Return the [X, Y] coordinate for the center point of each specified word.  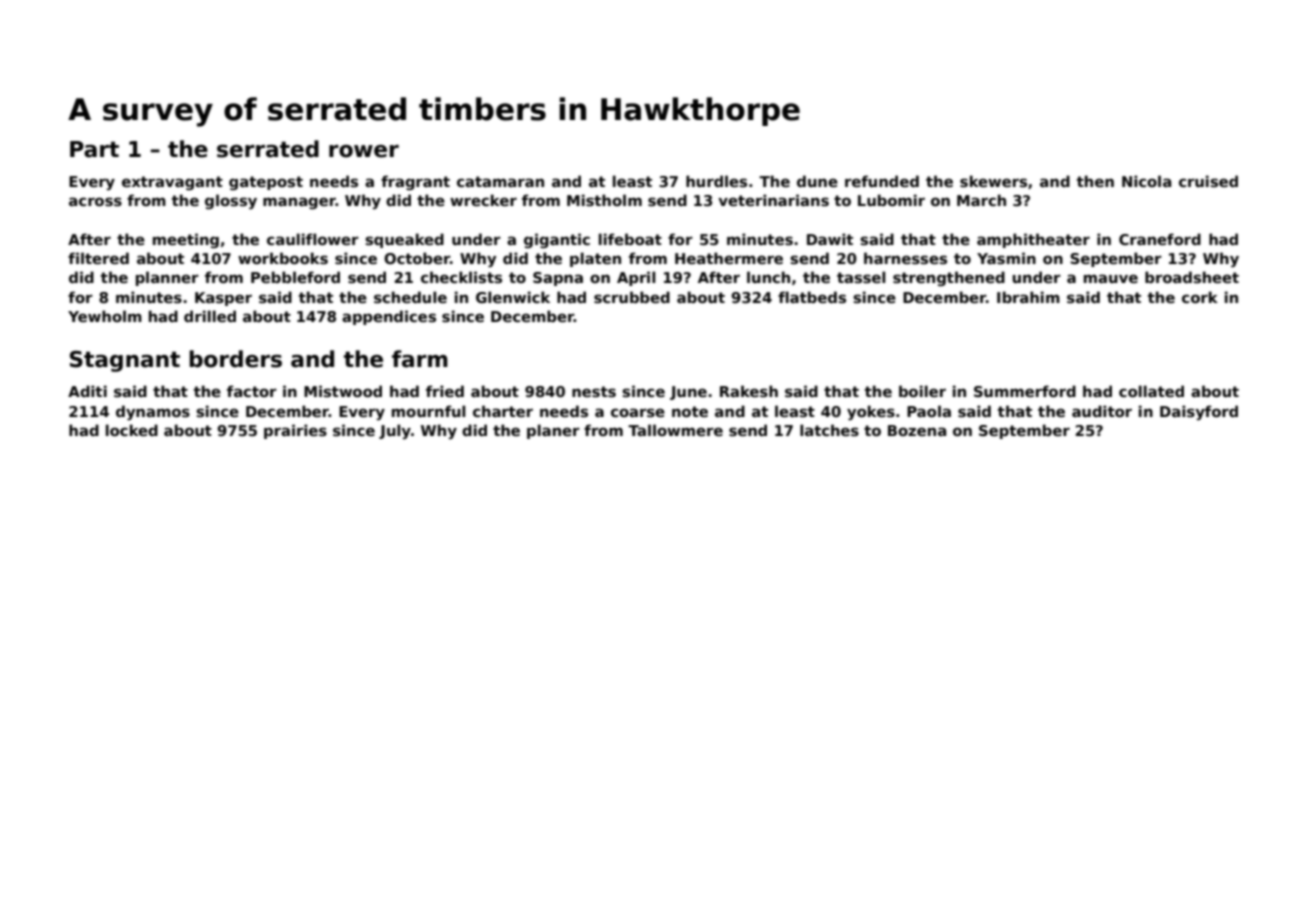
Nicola [1146, 181]
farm [420, 359]
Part [94, 149]
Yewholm [105, 316]
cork [1200, 297]
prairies [295, 431]
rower [364, 151]
